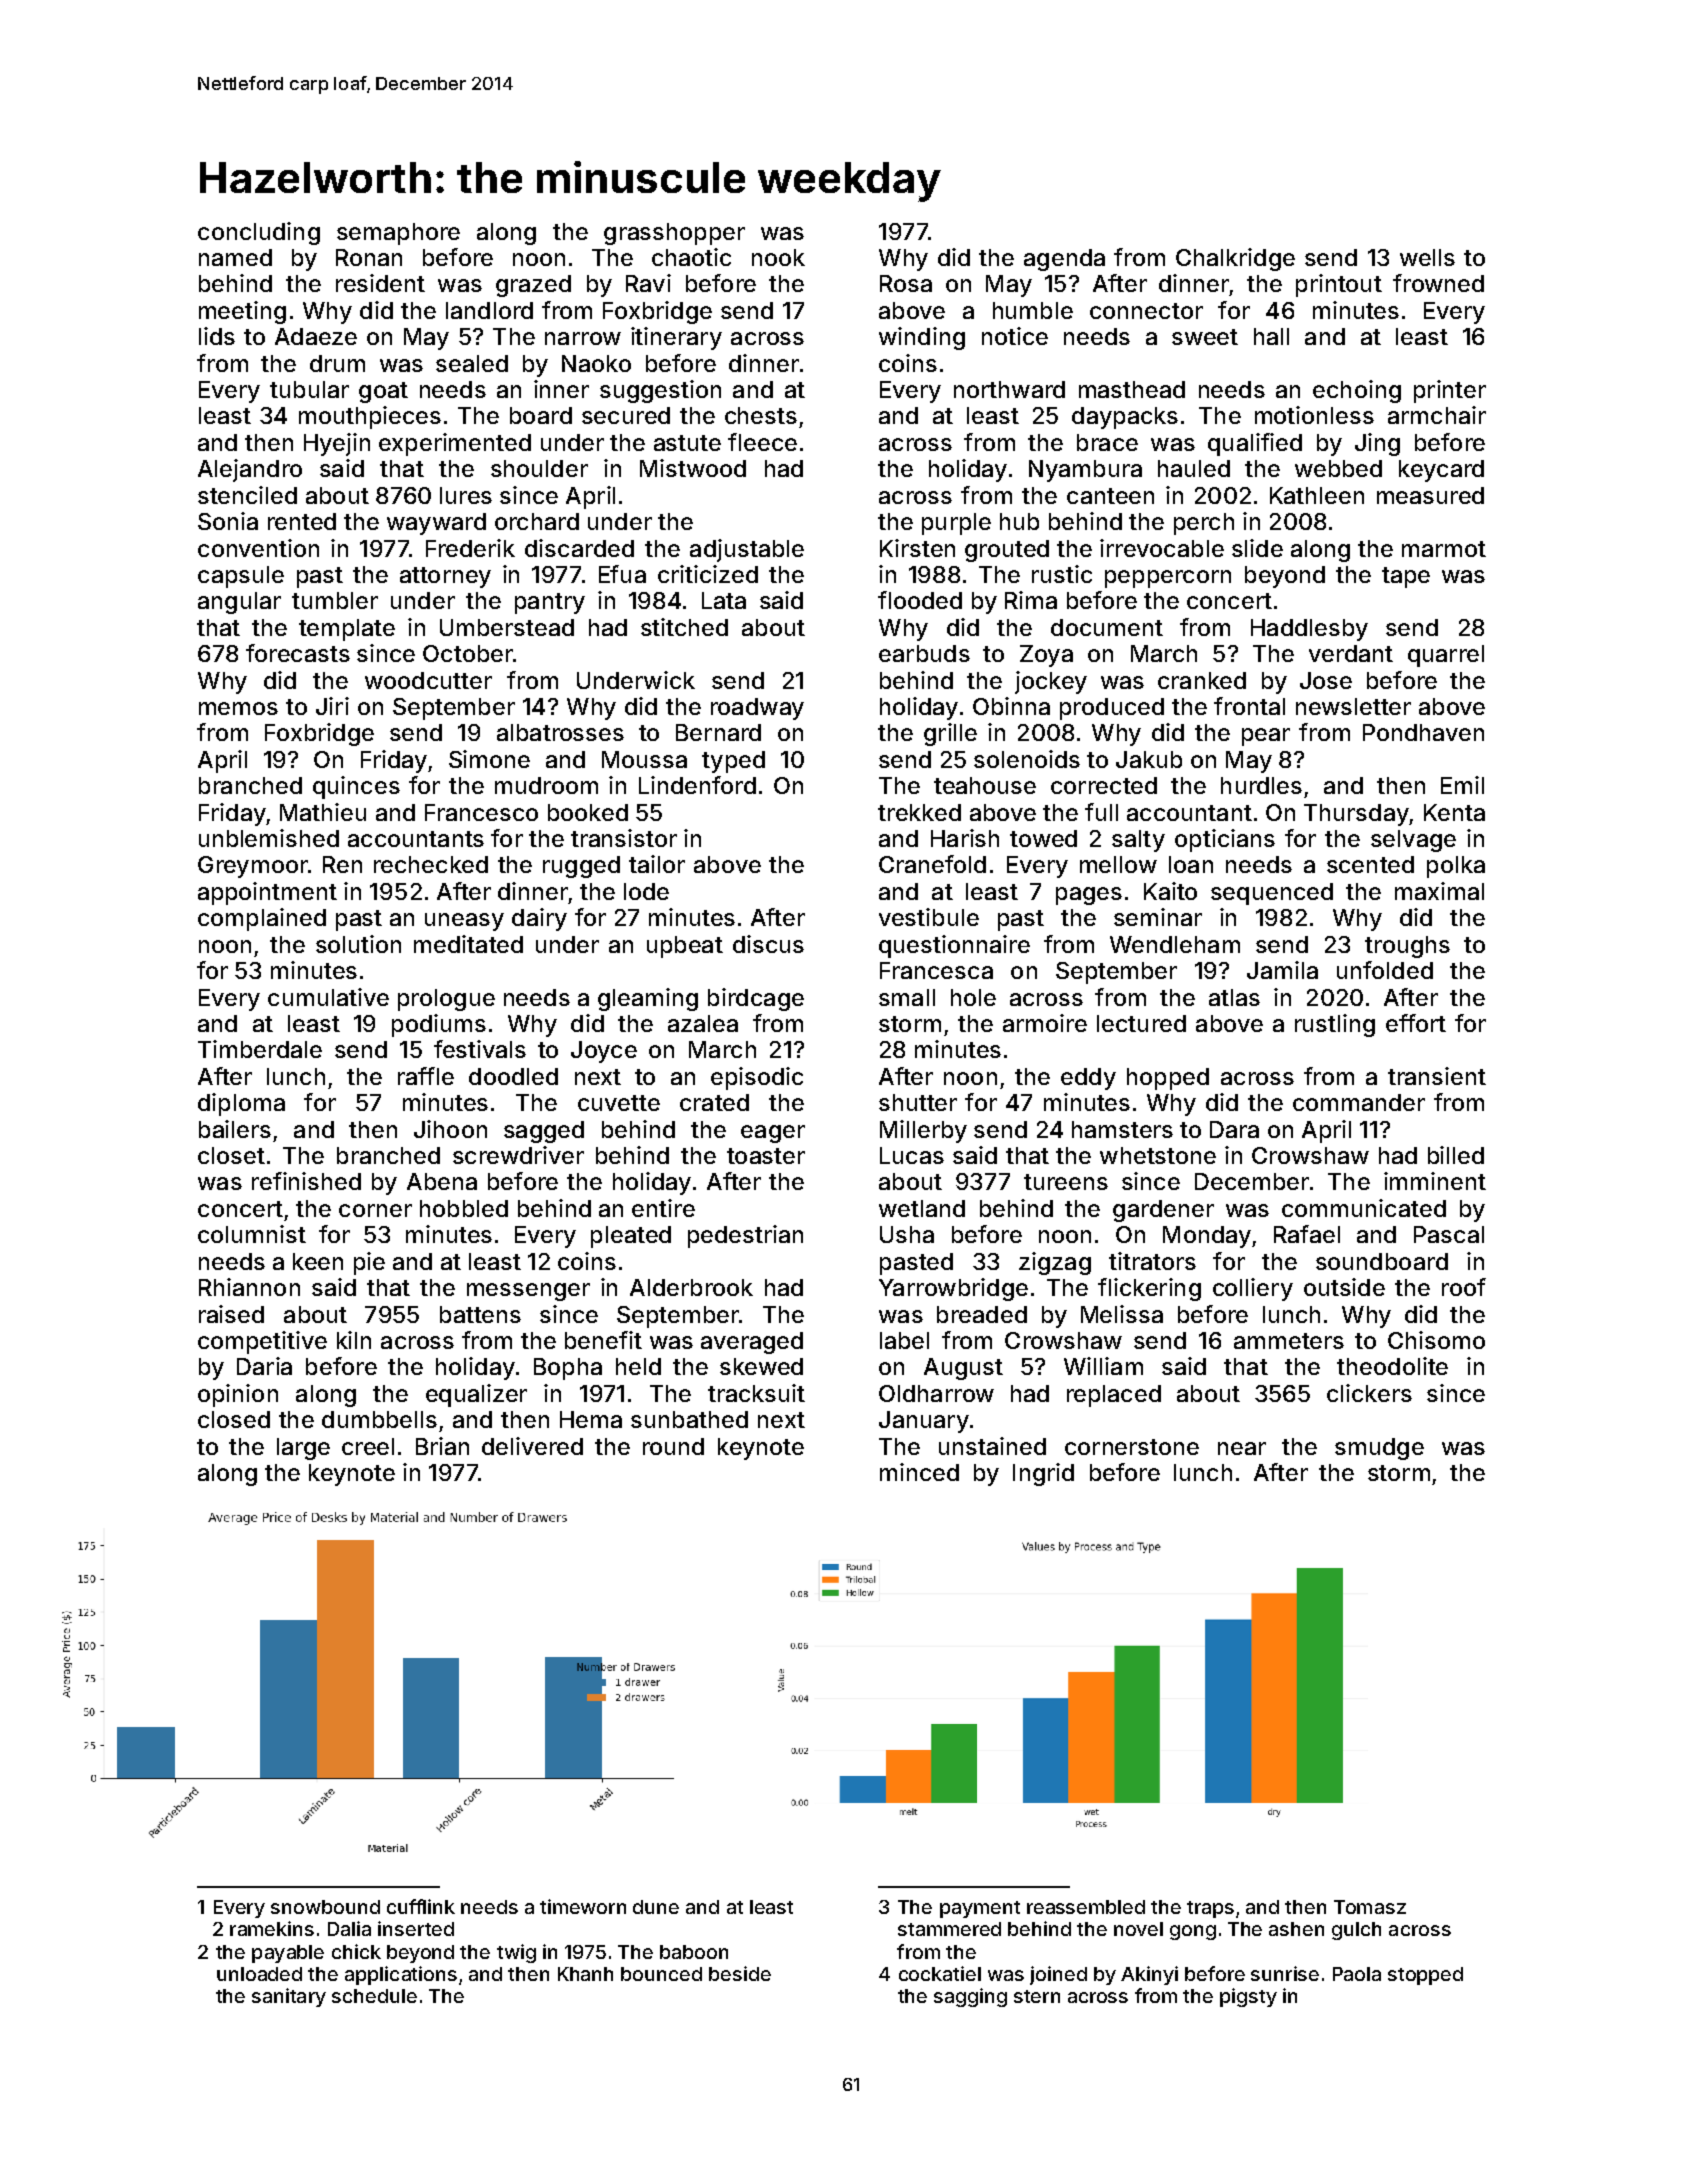 The height and width of the screenshot is (2178, 1683). What do you see at coordinates (303, 1449) in the screenshot?
I see `large` at bounding box center [303, 1449].
